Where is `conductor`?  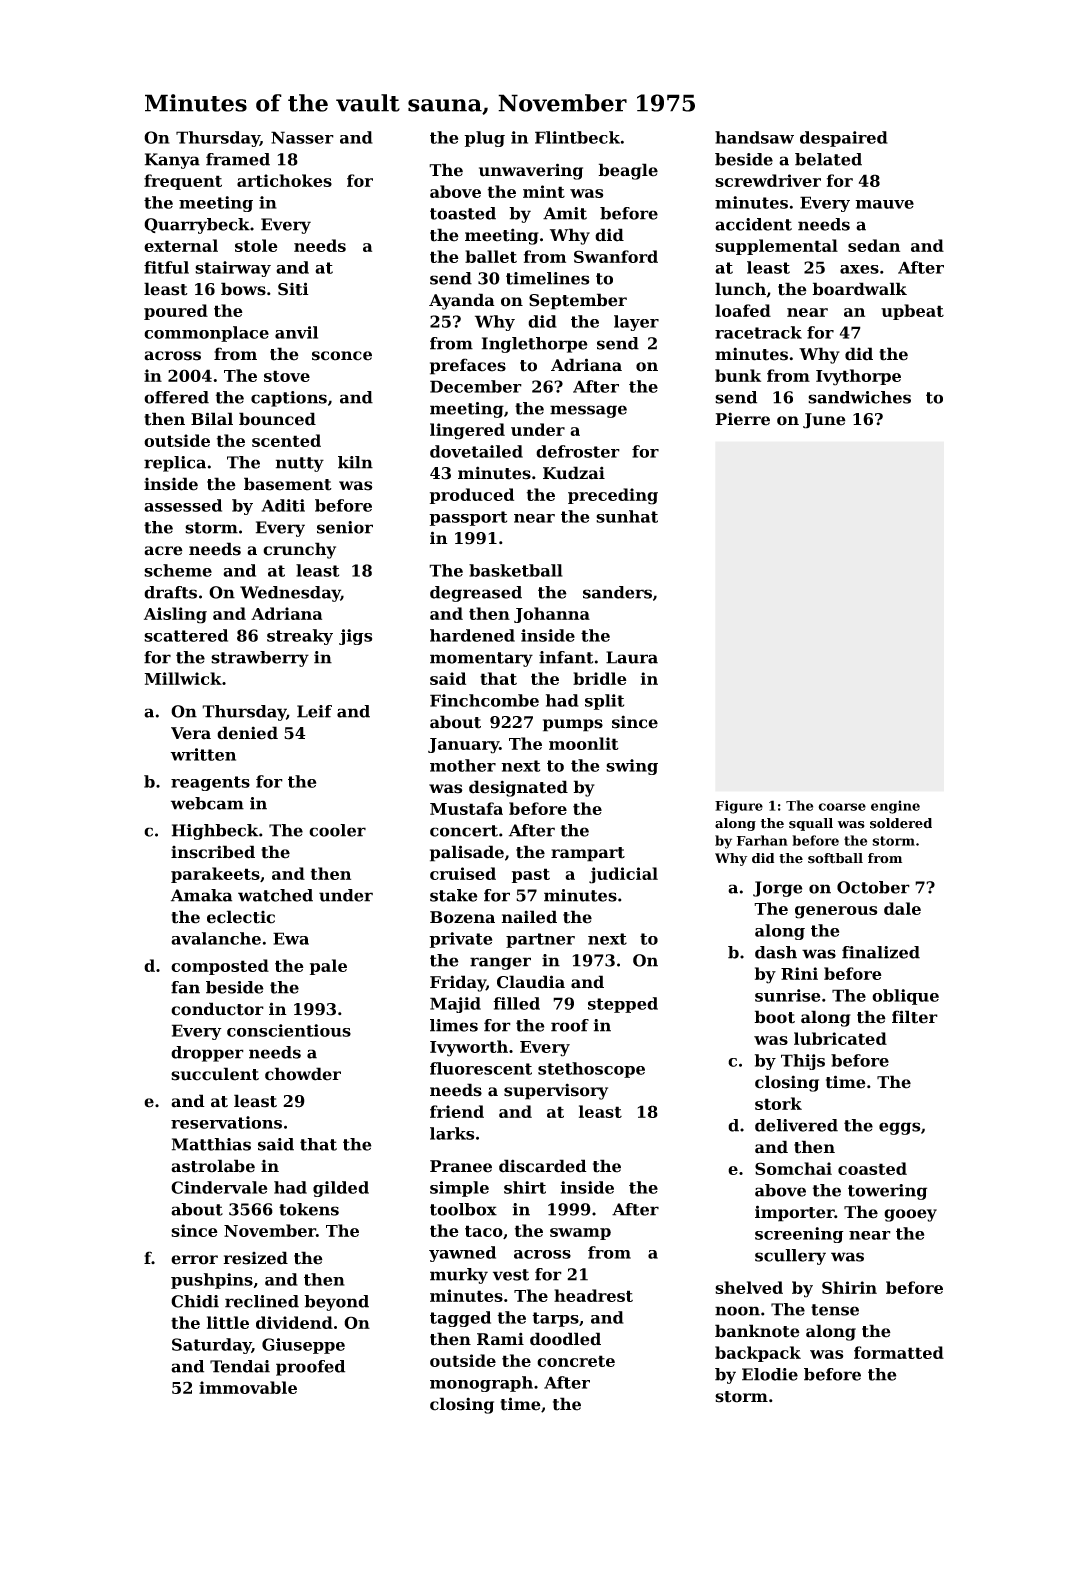 conductor is located at coordinates (217, 1009).
